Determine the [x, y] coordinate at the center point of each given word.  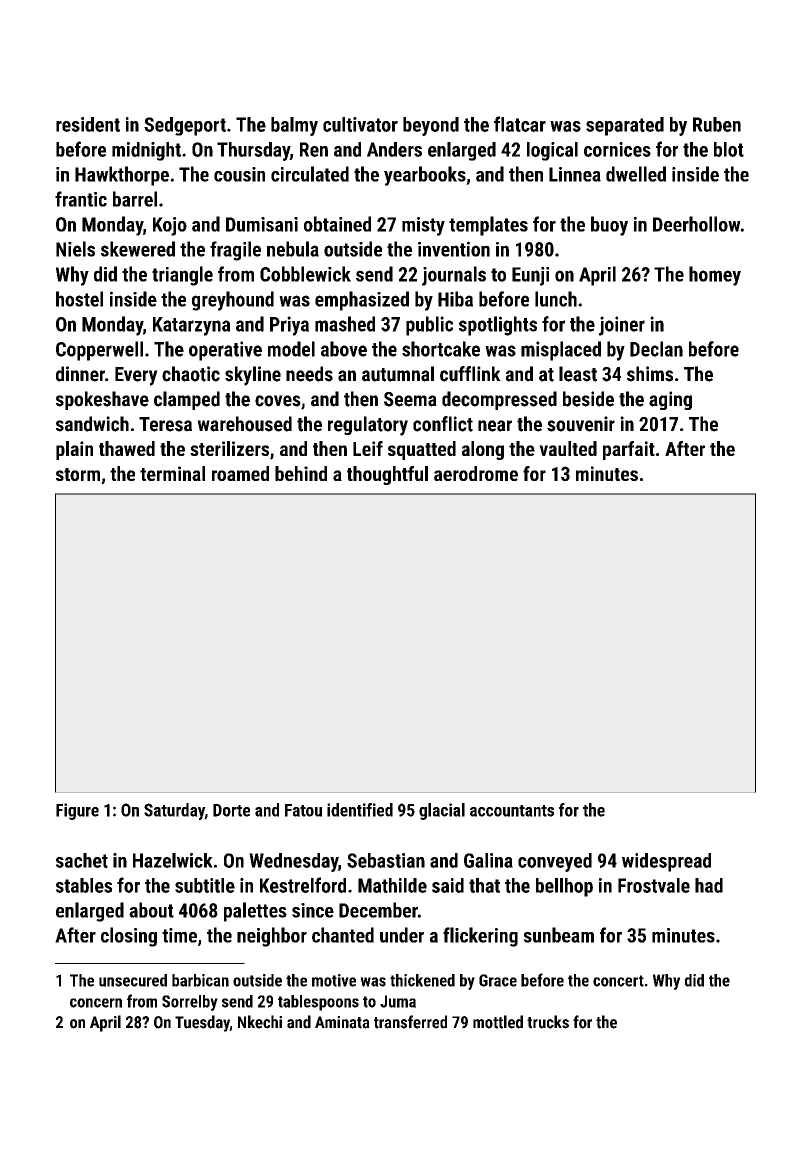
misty [423, 226]
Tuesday [202, 1023]
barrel [135, 199]
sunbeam [558, 935]
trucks [548, 1022]
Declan [656, 349]
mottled [498, 1022]
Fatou [303, 810]
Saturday [174, 811]
